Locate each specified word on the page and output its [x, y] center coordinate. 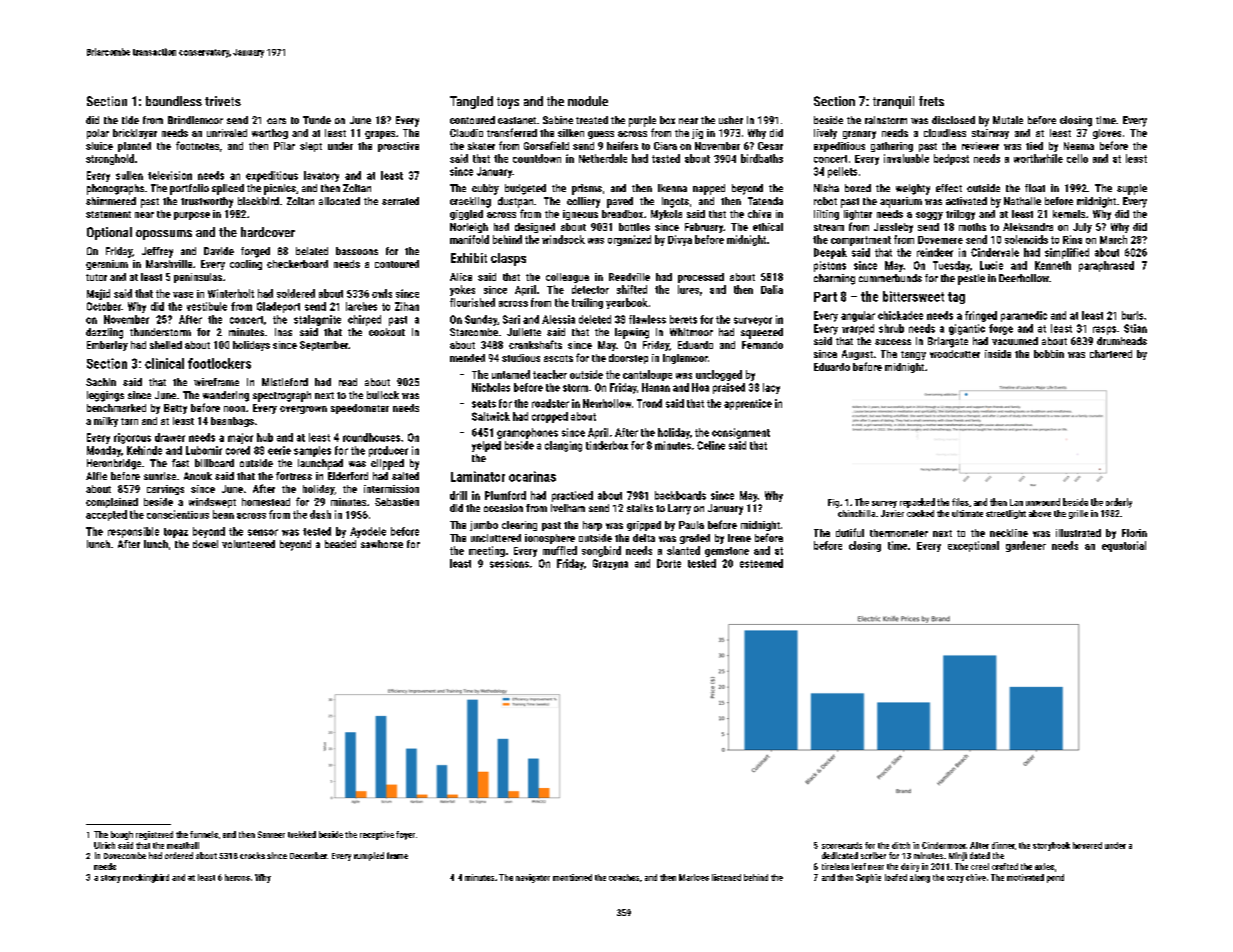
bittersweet [913, 296]
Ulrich [104, 845]
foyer [405, 835]
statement [108, 214]
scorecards [842, 845]
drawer [170, 437]
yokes [462, 290]
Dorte [669, 563]
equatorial [1124, 546]
